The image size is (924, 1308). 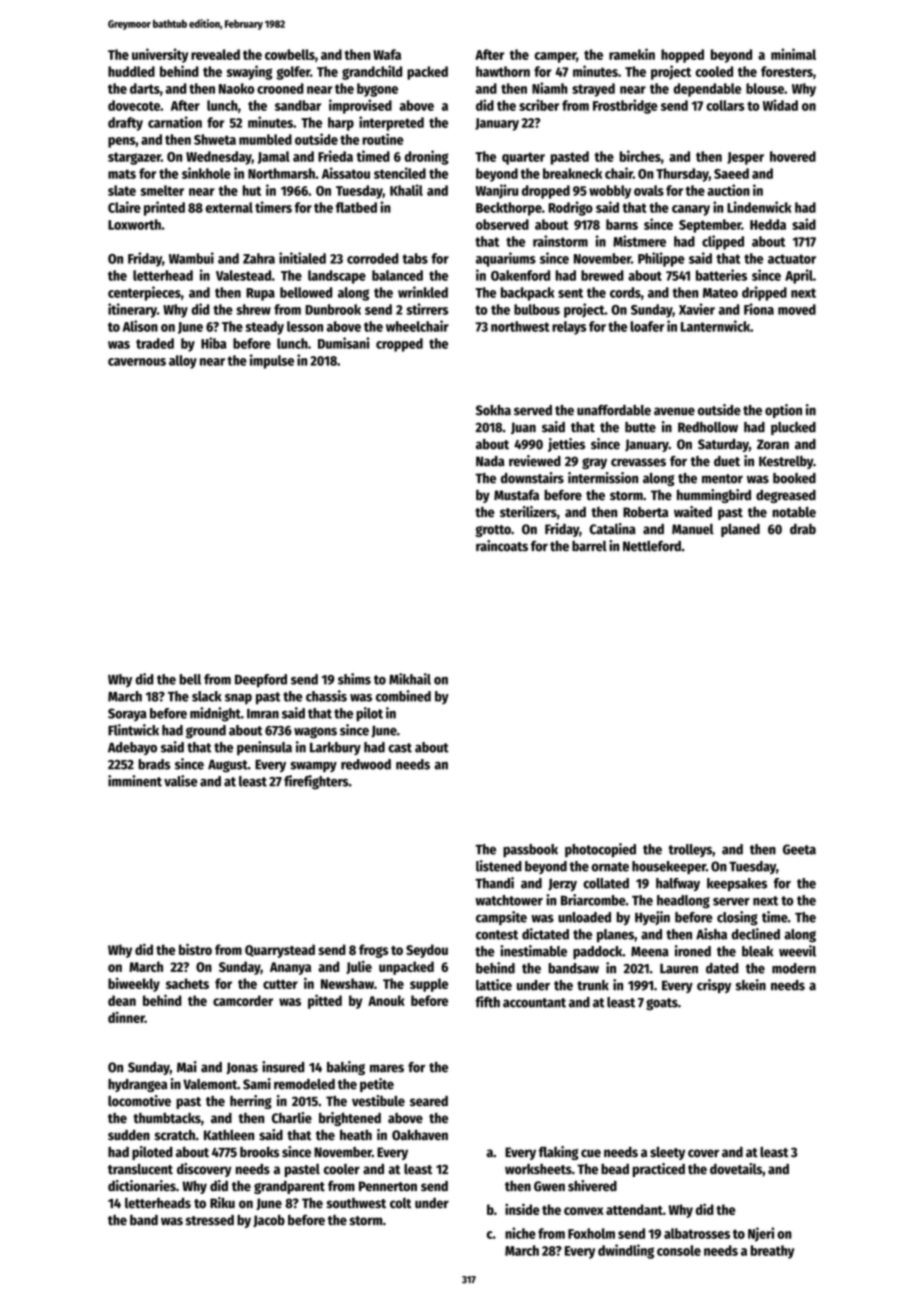 I want to click on hydrangea, so click(x=137, y=1085).
